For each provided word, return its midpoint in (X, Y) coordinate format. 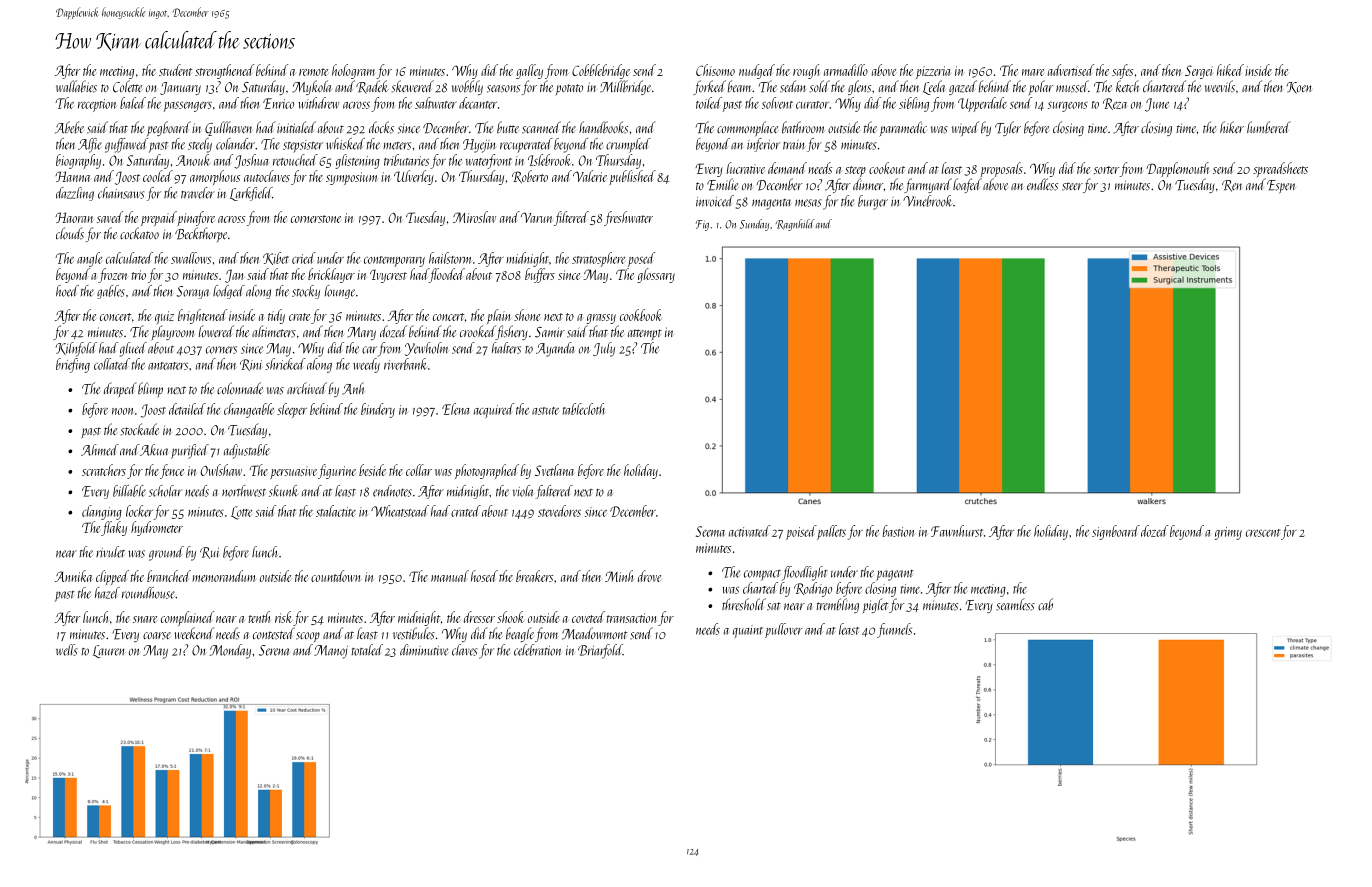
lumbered (1269, 127)
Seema (710, 531)
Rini (251, 365)
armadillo (846, 70)
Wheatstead (400, 511)
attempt (645, 335)
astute (545, 411)
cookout (887, 168)
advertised (1071, 70)
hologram (353, 71)
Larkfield (251, 194)
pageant (895, 575)
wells (67, 650)
